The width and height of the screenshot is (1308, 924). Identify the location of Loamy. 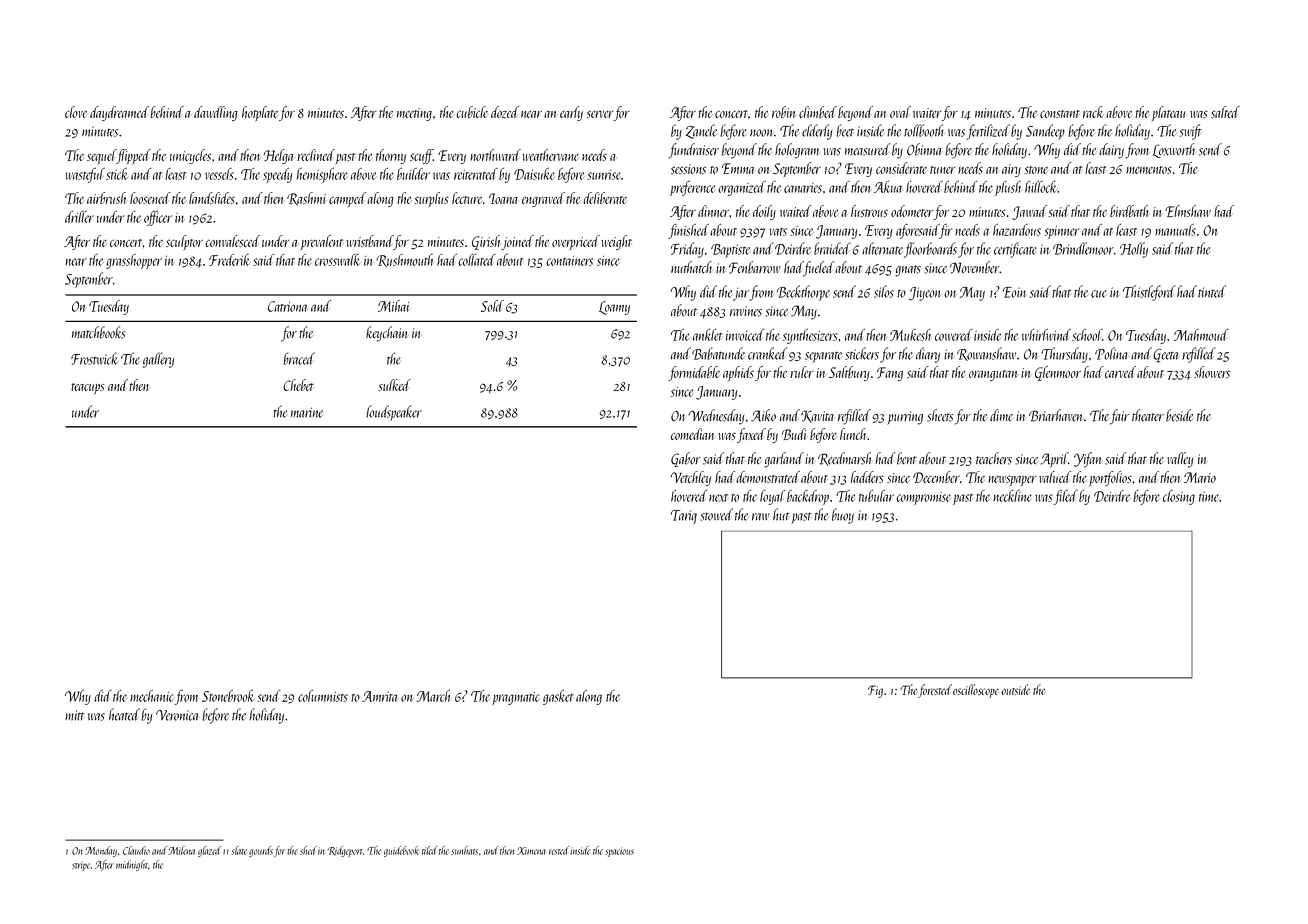
(614, 308).
